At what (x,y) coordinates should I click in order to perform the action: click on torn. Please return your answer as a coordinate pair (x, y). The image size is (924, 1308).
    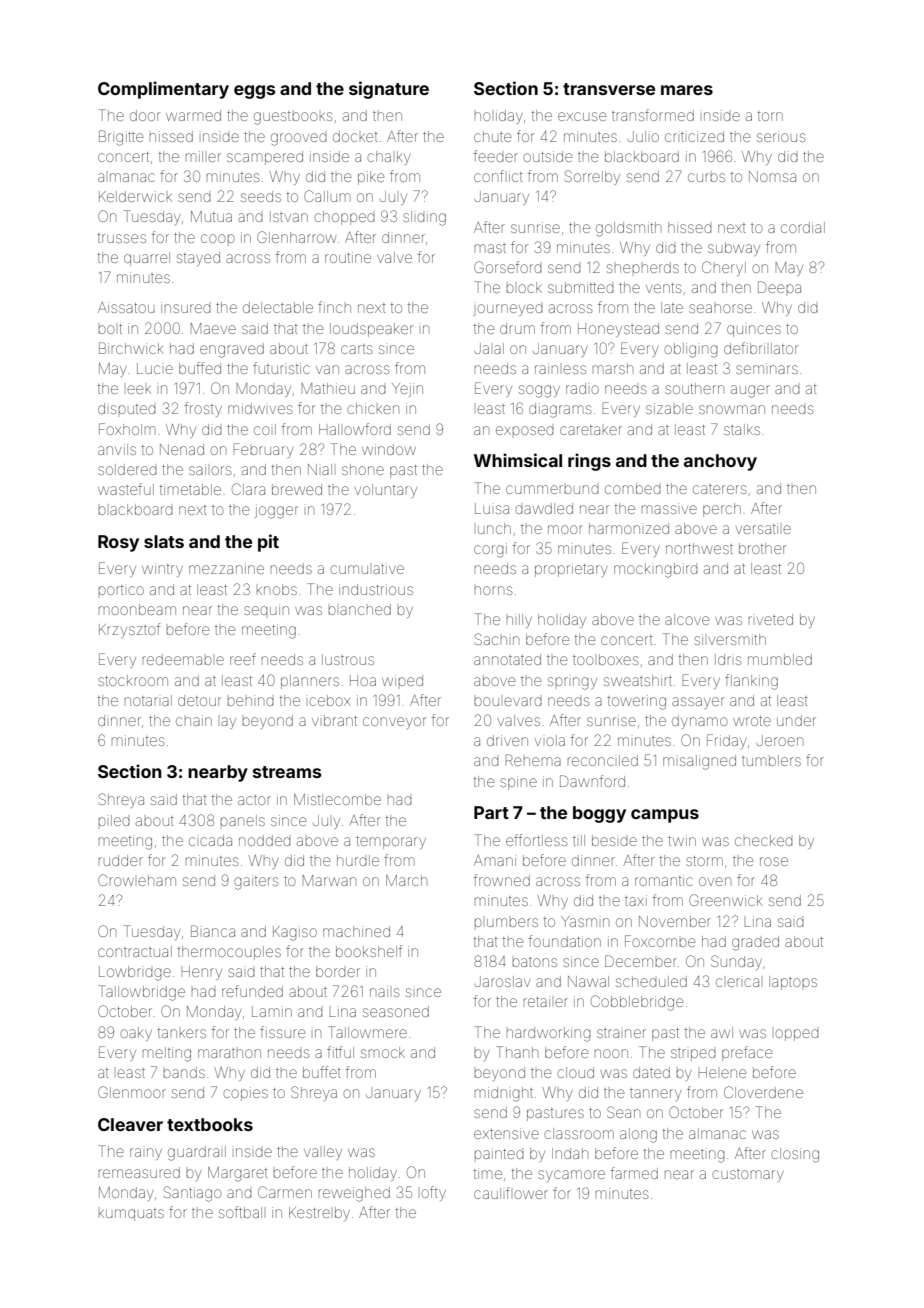
    Looking at the image, I should click on (770, 116).
